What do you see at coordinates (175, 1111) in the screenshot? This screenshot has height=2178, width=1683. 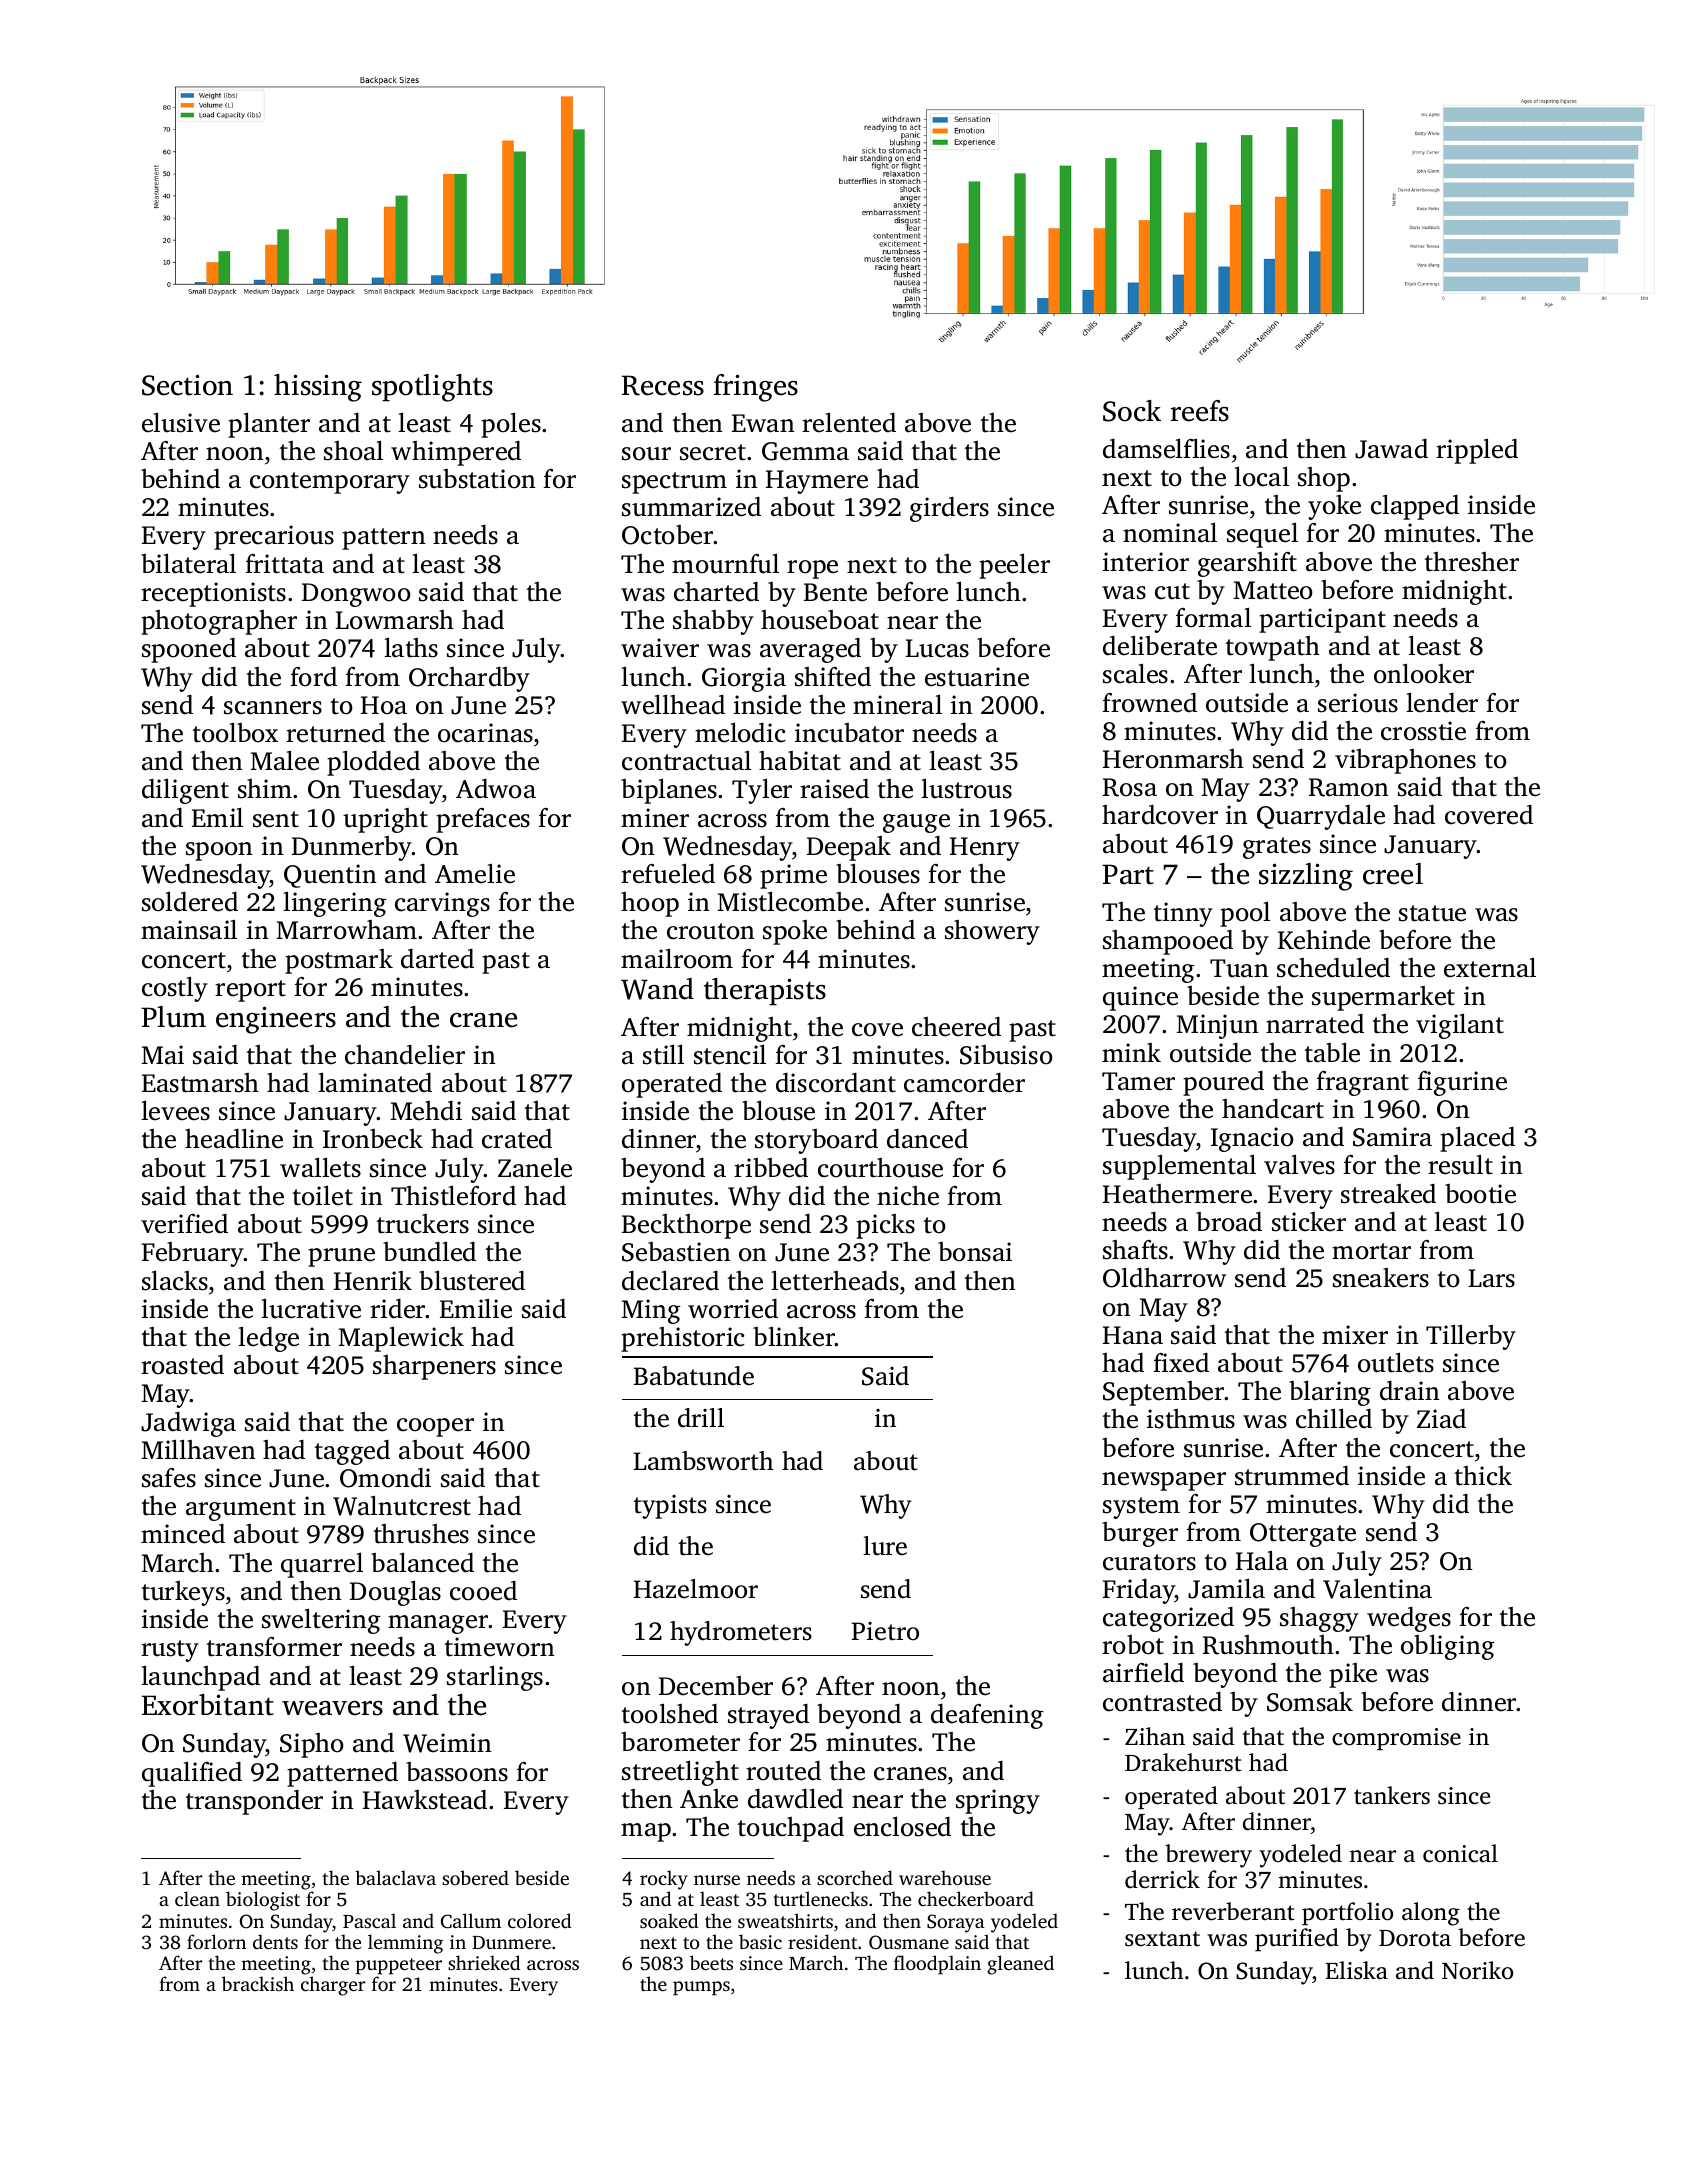 I see `levees` at bounding box center [175, 1111].
